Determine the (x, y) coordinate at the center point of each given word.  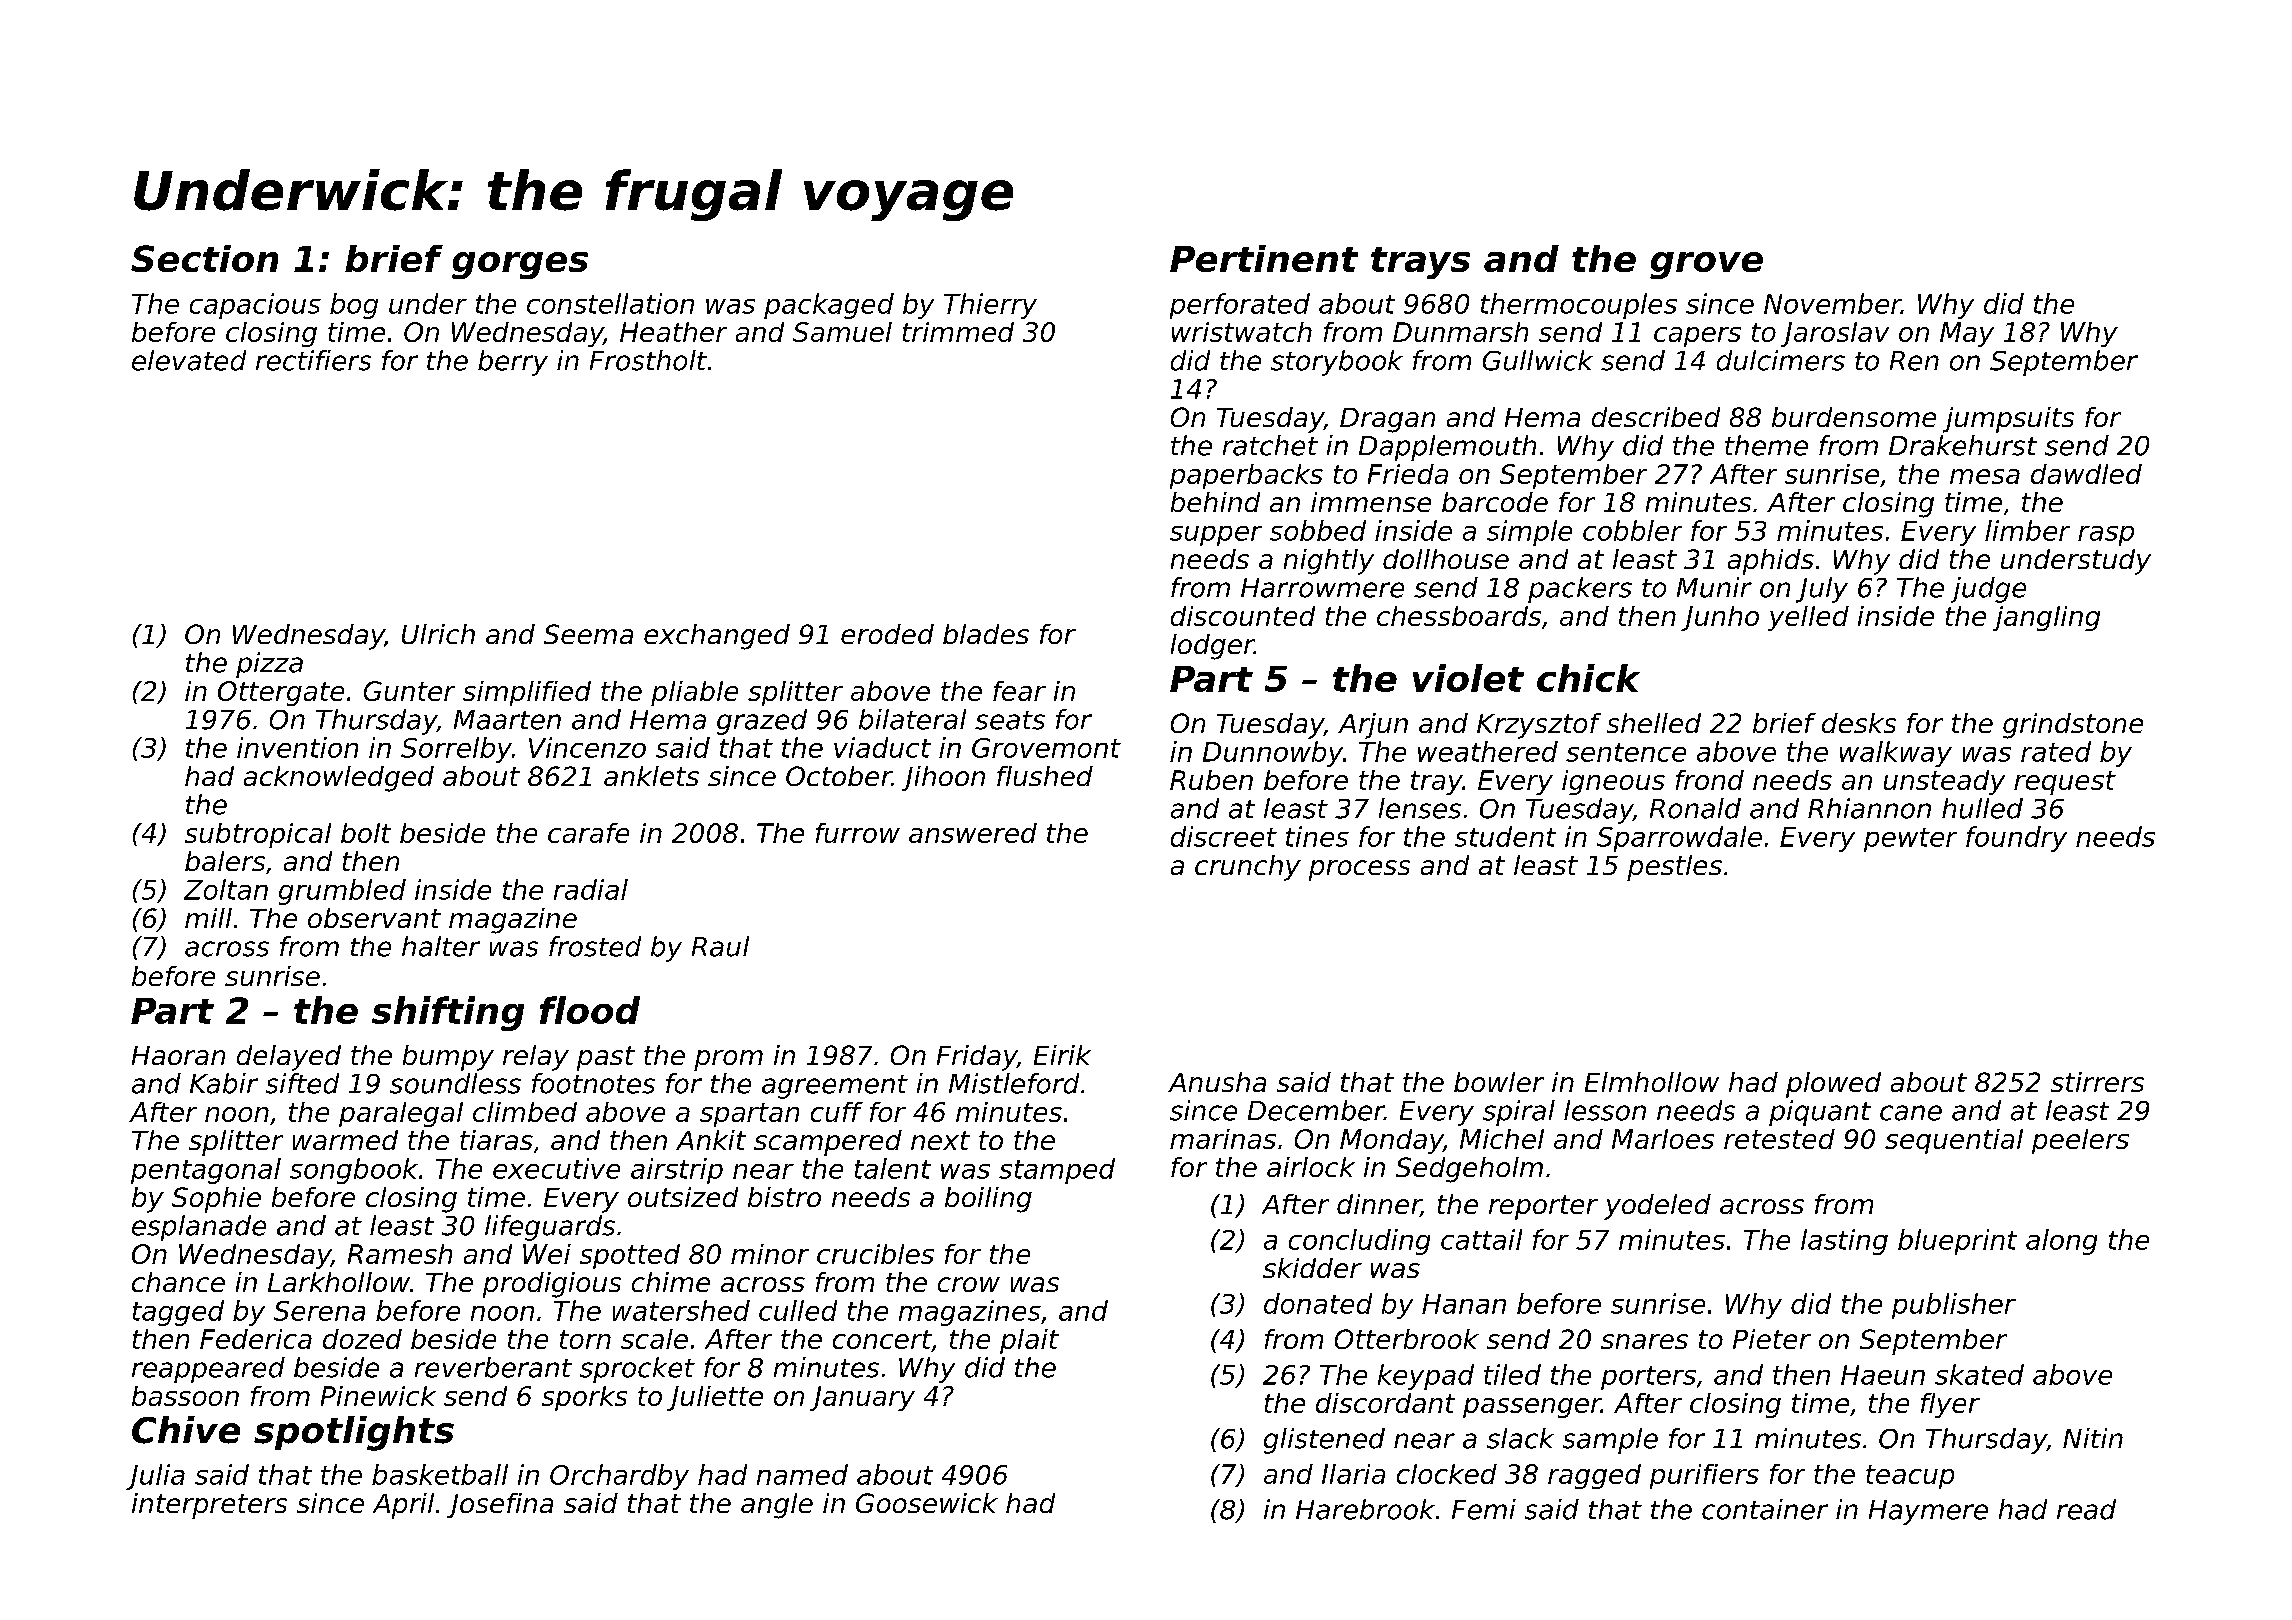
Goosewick (927, 1503)
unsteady (1944, 782)
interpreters (209, 1506)
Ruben (1211, 780)
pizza (269, 665)
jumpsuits (2008, 420)
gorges (520, 265)
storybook (1337, 363)
